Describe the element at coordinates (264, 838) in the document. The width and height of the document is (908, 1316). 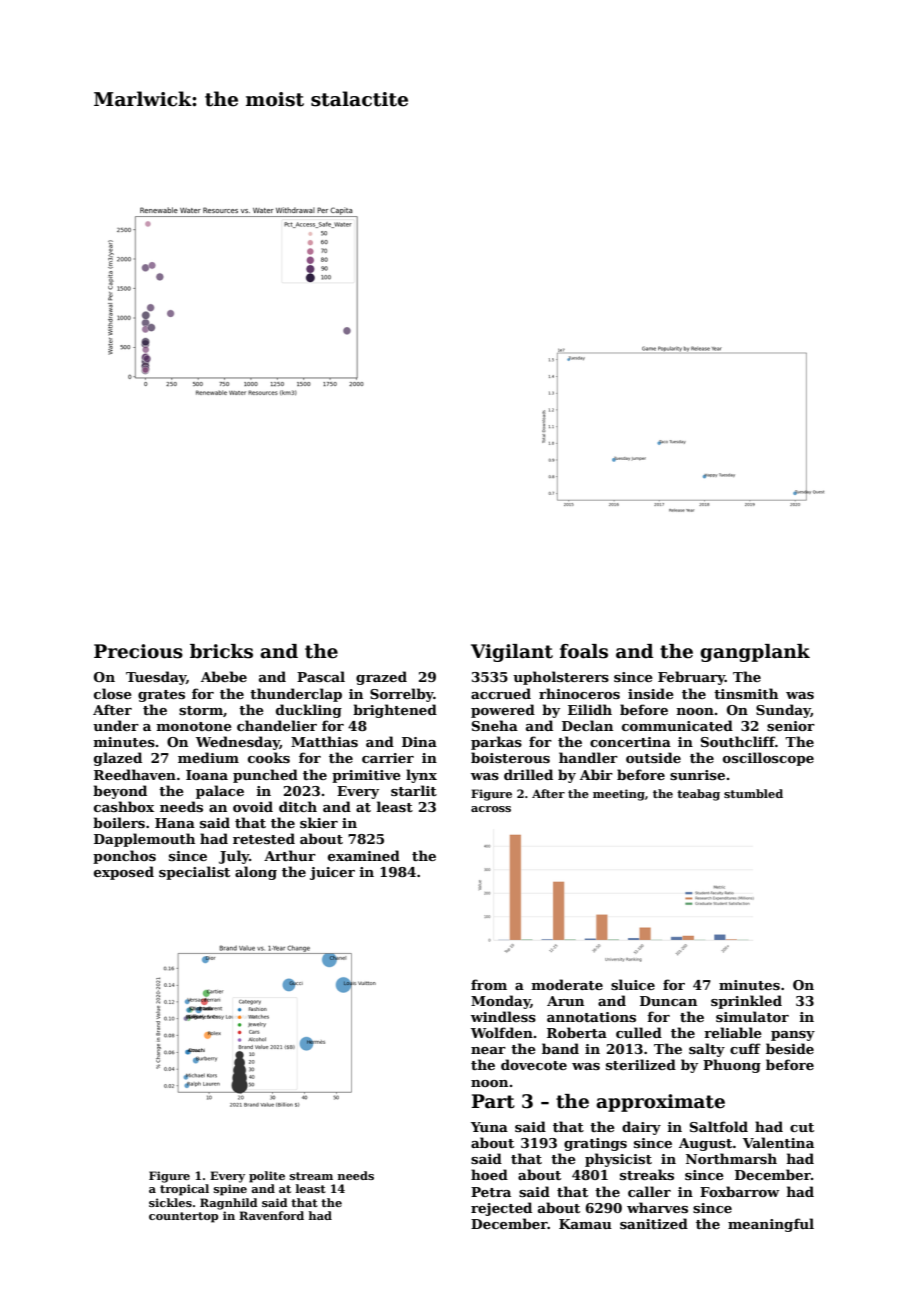
I see `retested` at that location.
